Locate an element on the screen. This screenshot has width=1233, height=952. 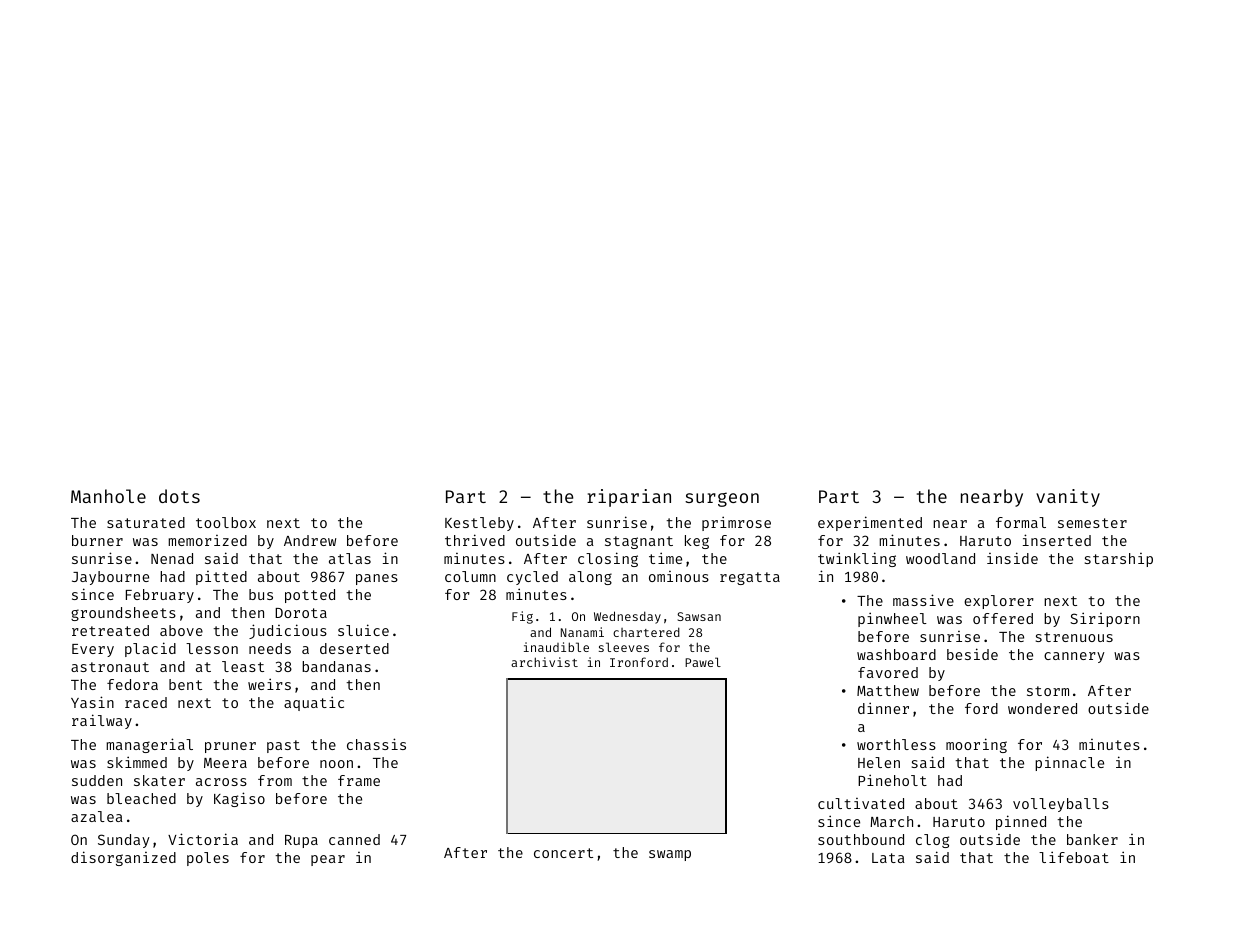
surgeon is located at coordinates (722, 499).
